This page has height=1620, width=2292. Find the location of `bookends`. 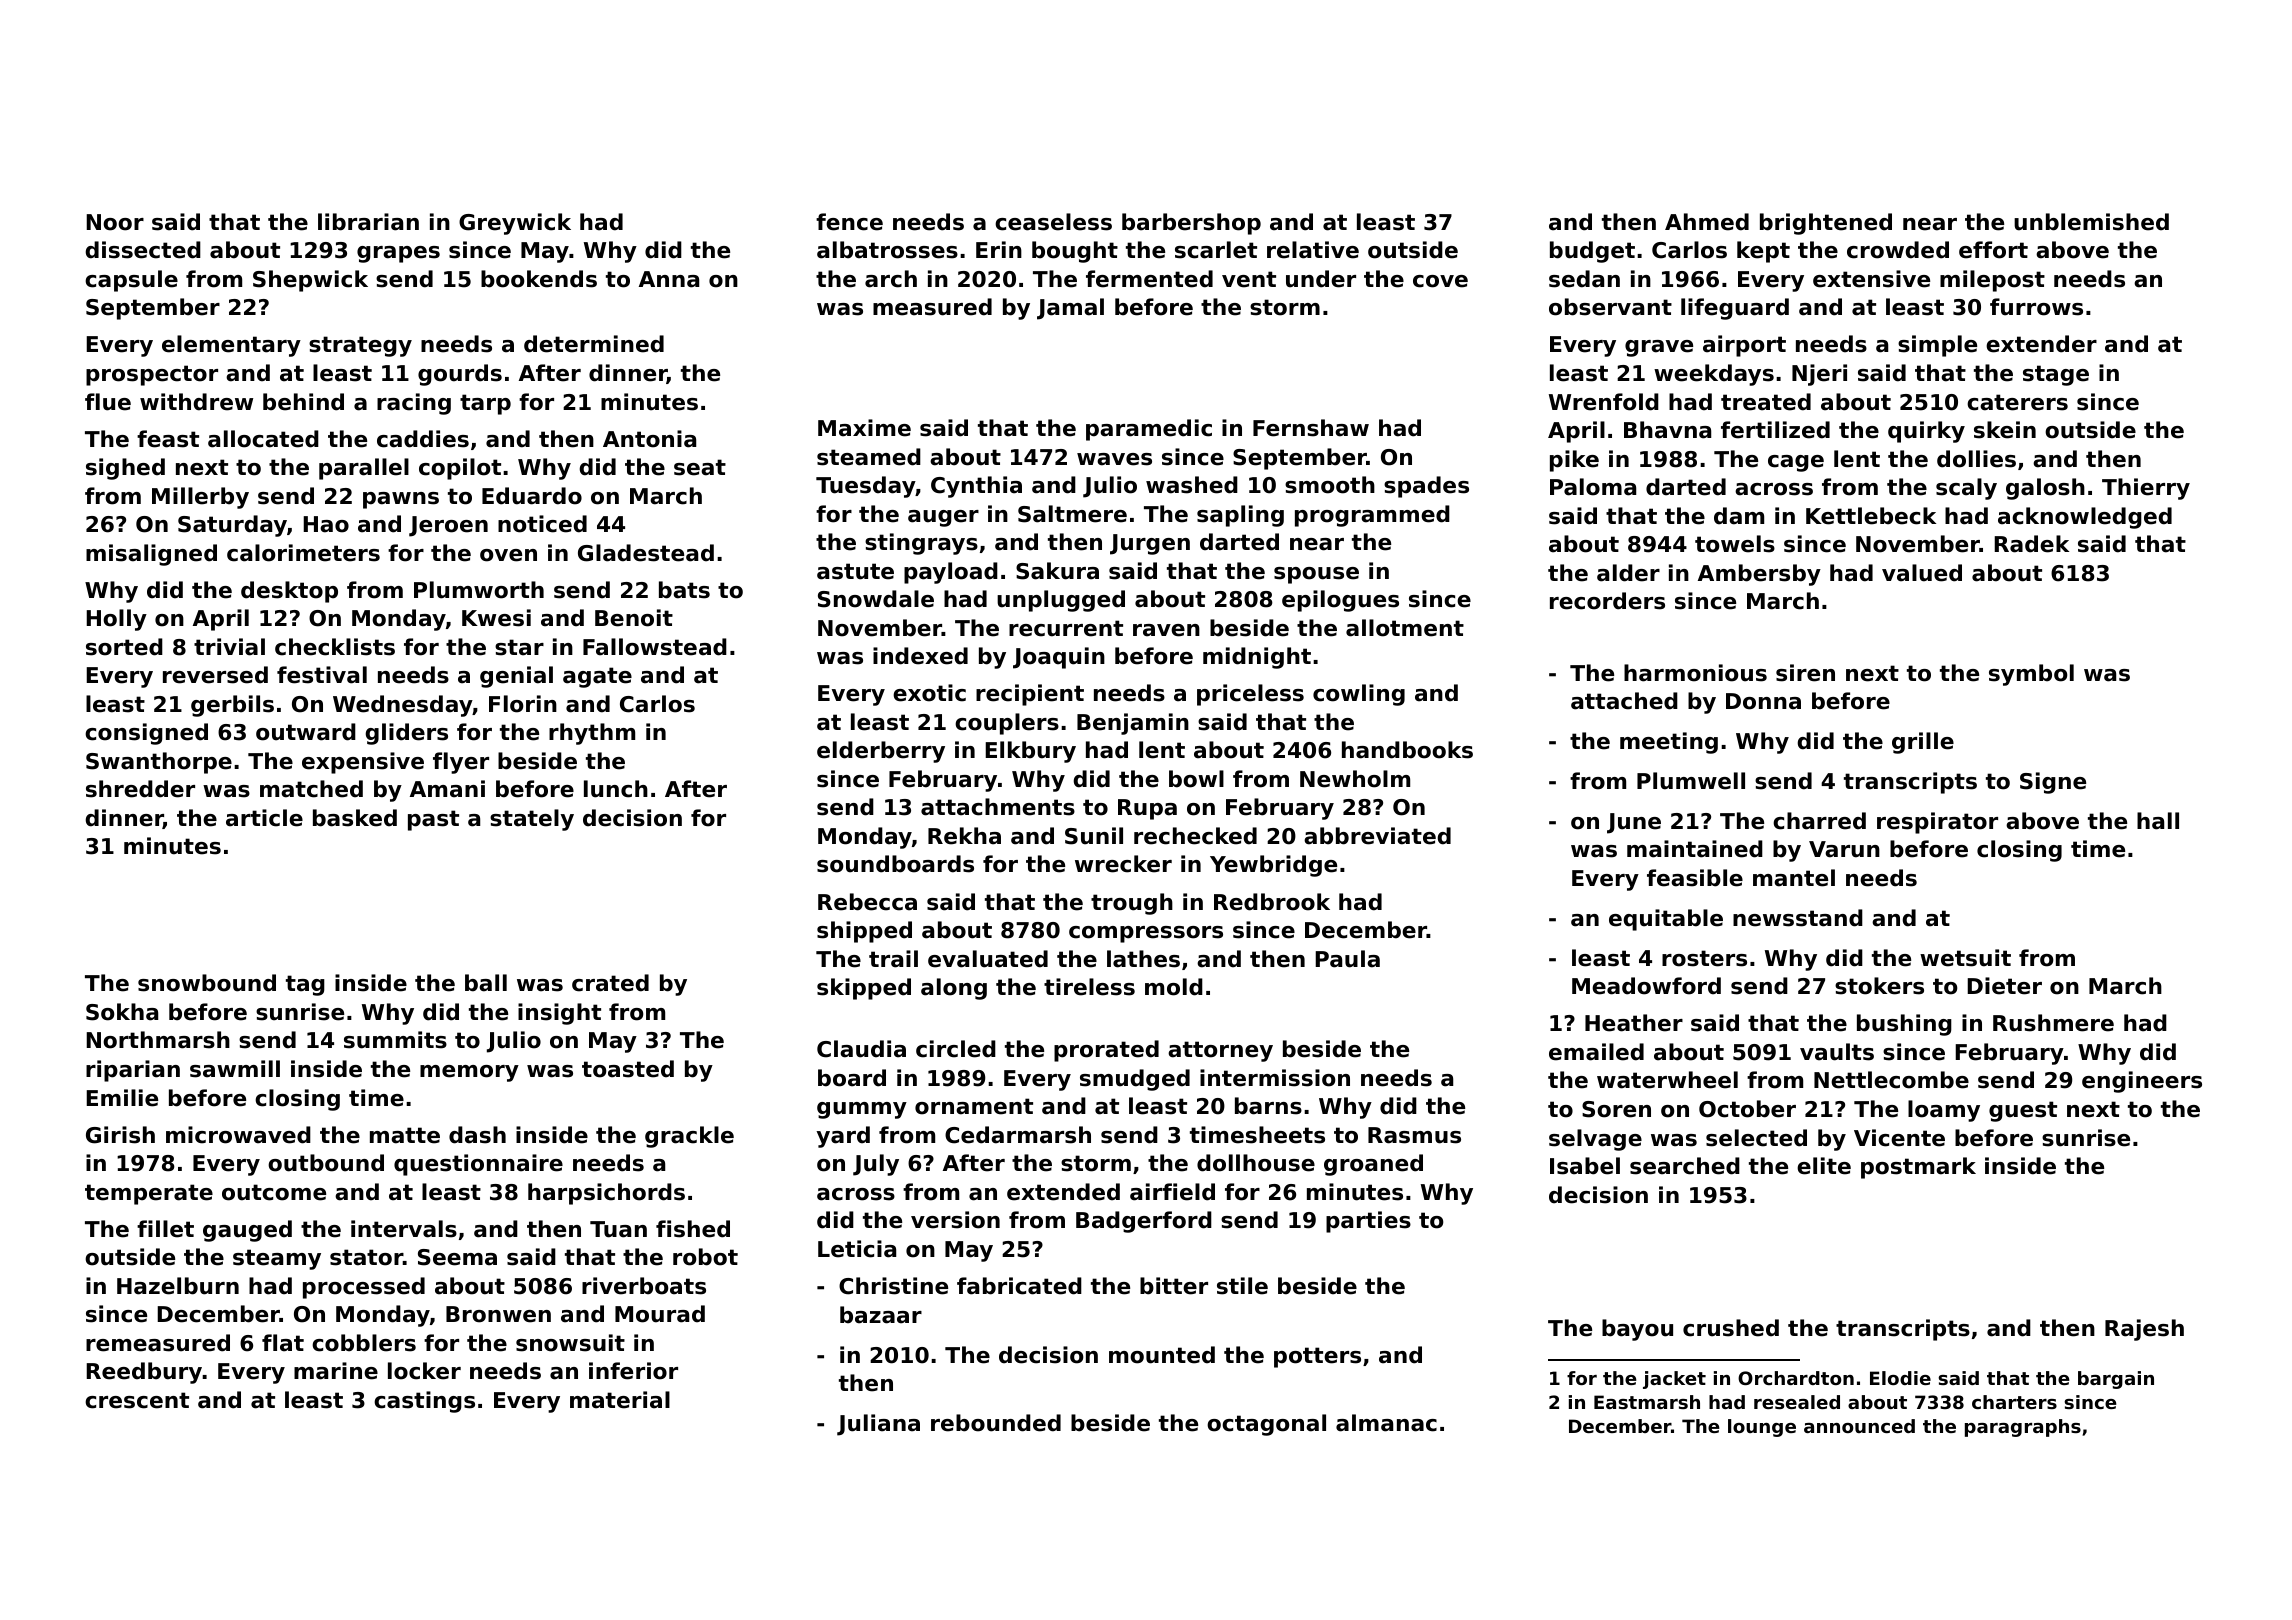

bookends is located at coordinates (539, 279).
